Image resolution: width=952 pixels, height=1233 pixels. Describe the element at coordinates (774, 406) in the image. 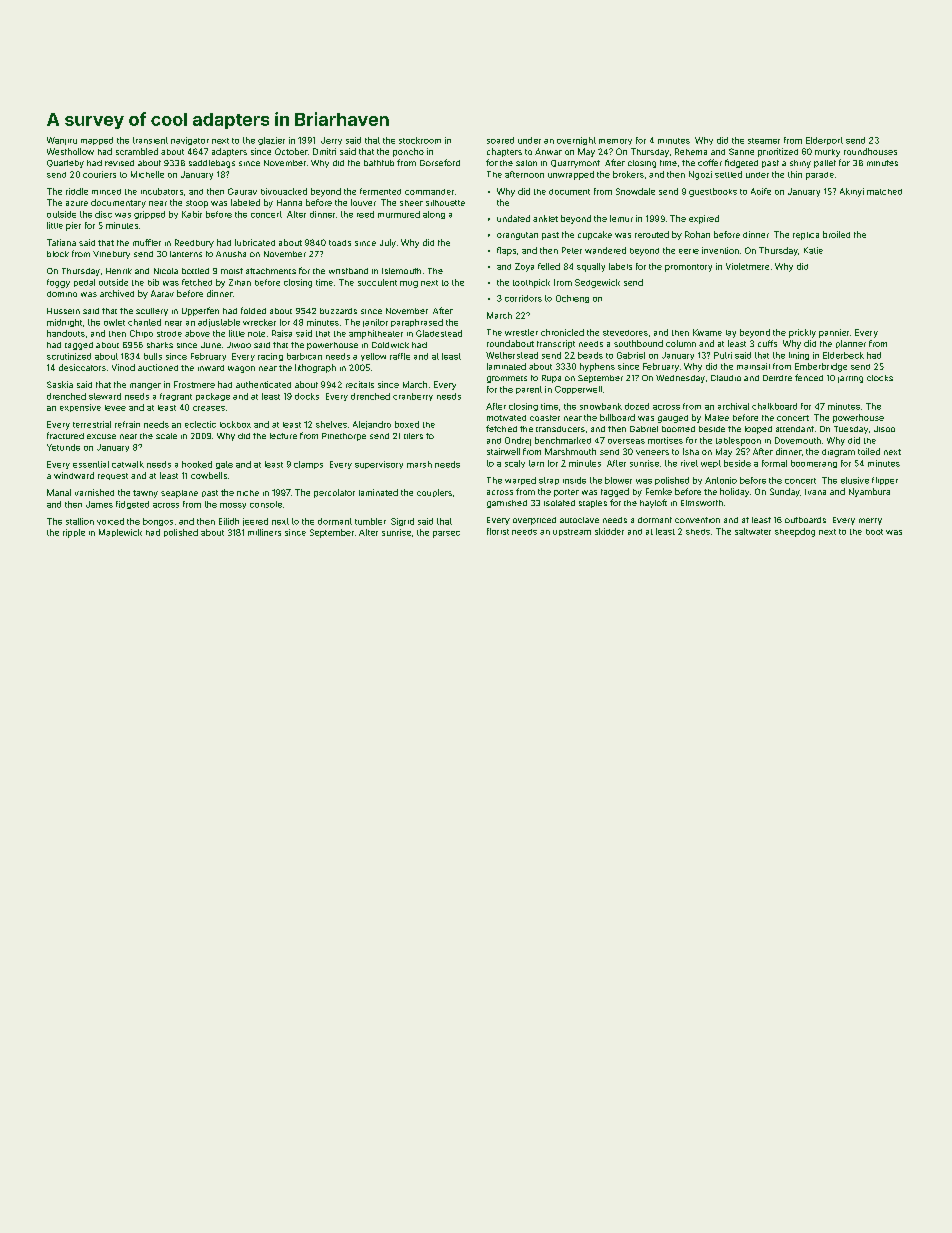

I see `chalkboard` at that location.
